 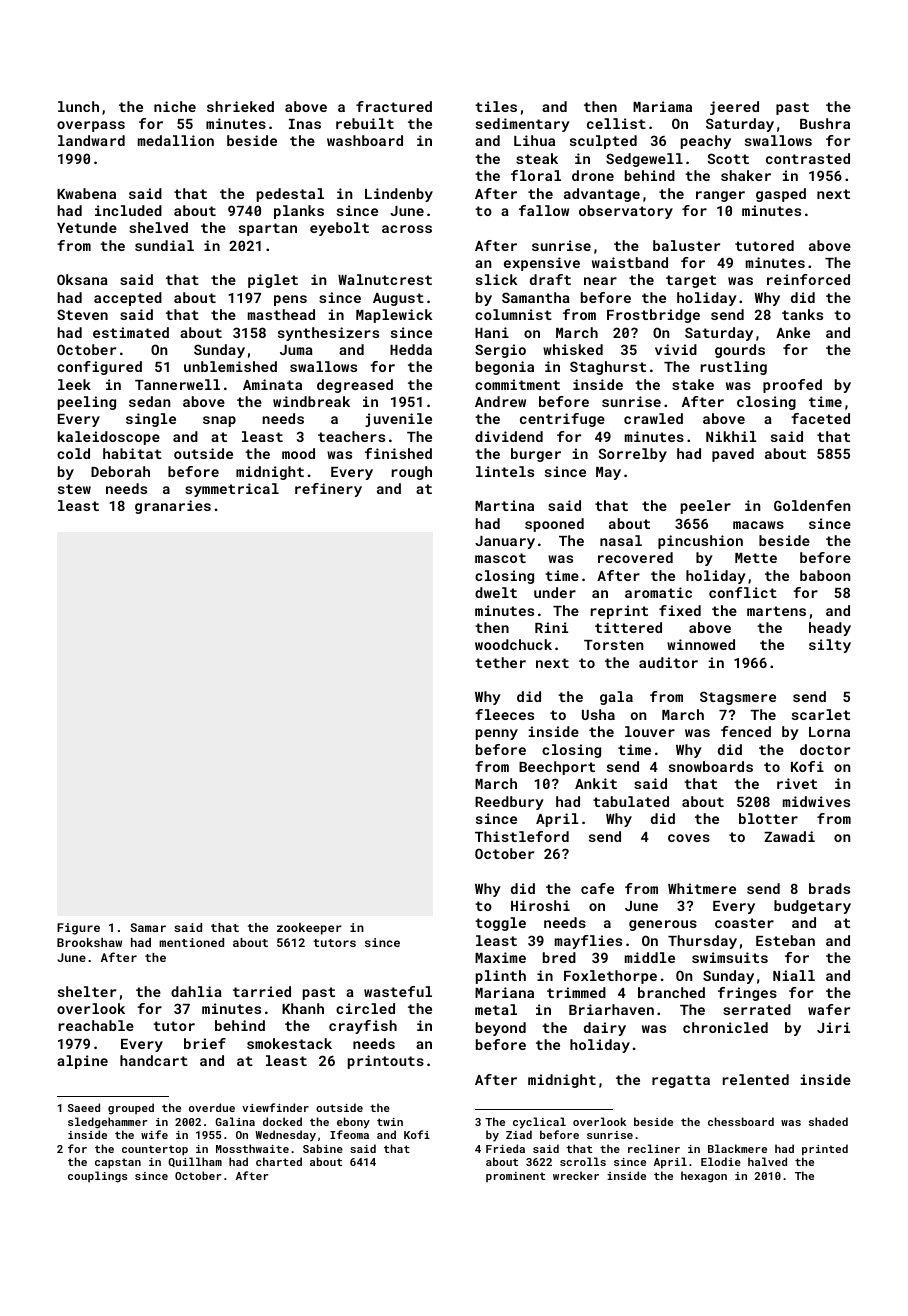 I want to click on contrasted, so click(x=808, y=158).
